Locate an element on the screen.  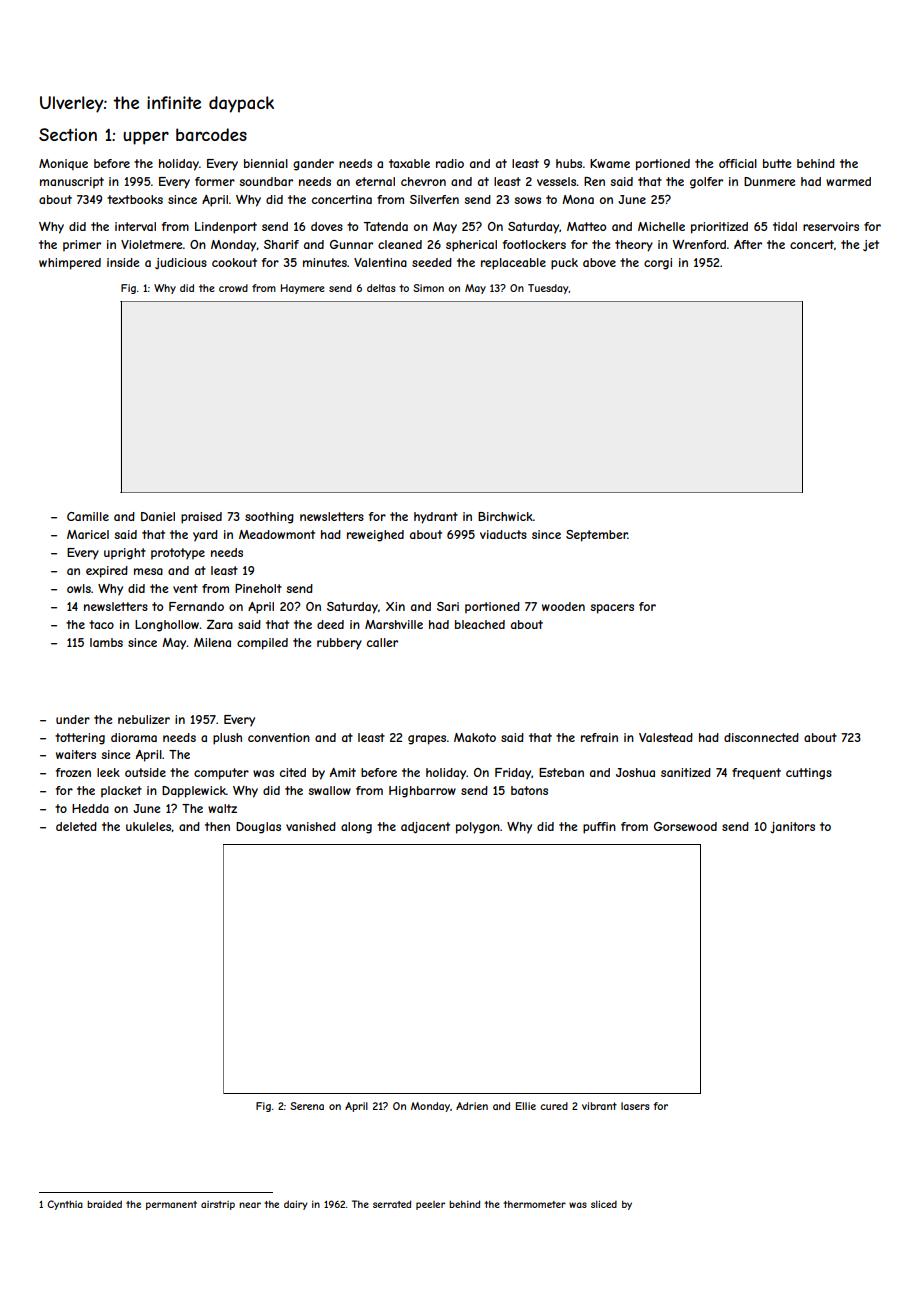
Cynthia is located at coordinates (65, 1205).
